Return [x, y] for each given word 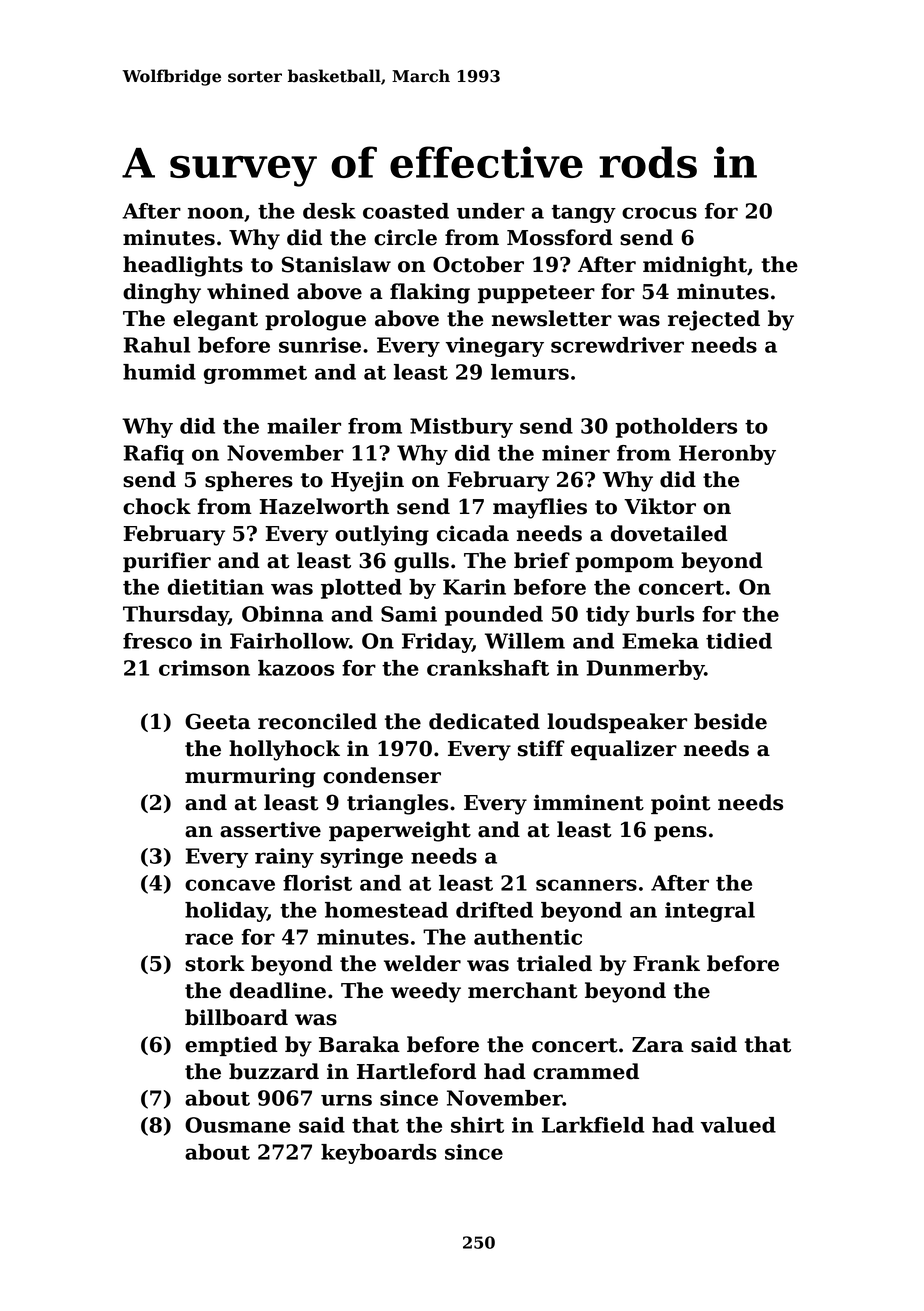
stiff [541, 748]
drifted [494, 910]
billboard [236, 1017]
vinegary [495, 347]
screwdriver [617, 345]
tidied [739, 641]
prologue [315, 320]
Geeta [218, 721]
